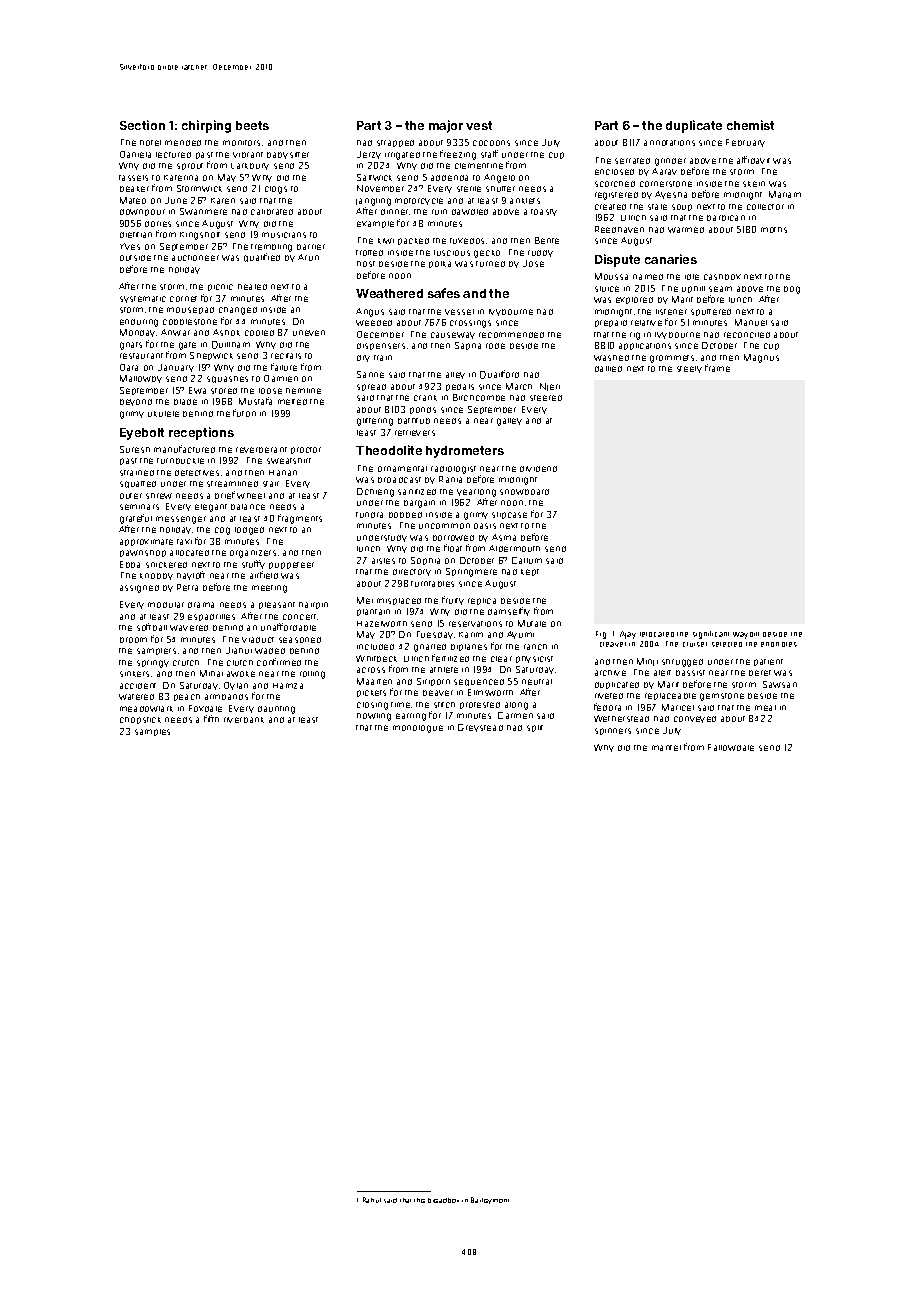 This image has width=924, height=1308. I want to click on breadbox, so click(443, 1200).
